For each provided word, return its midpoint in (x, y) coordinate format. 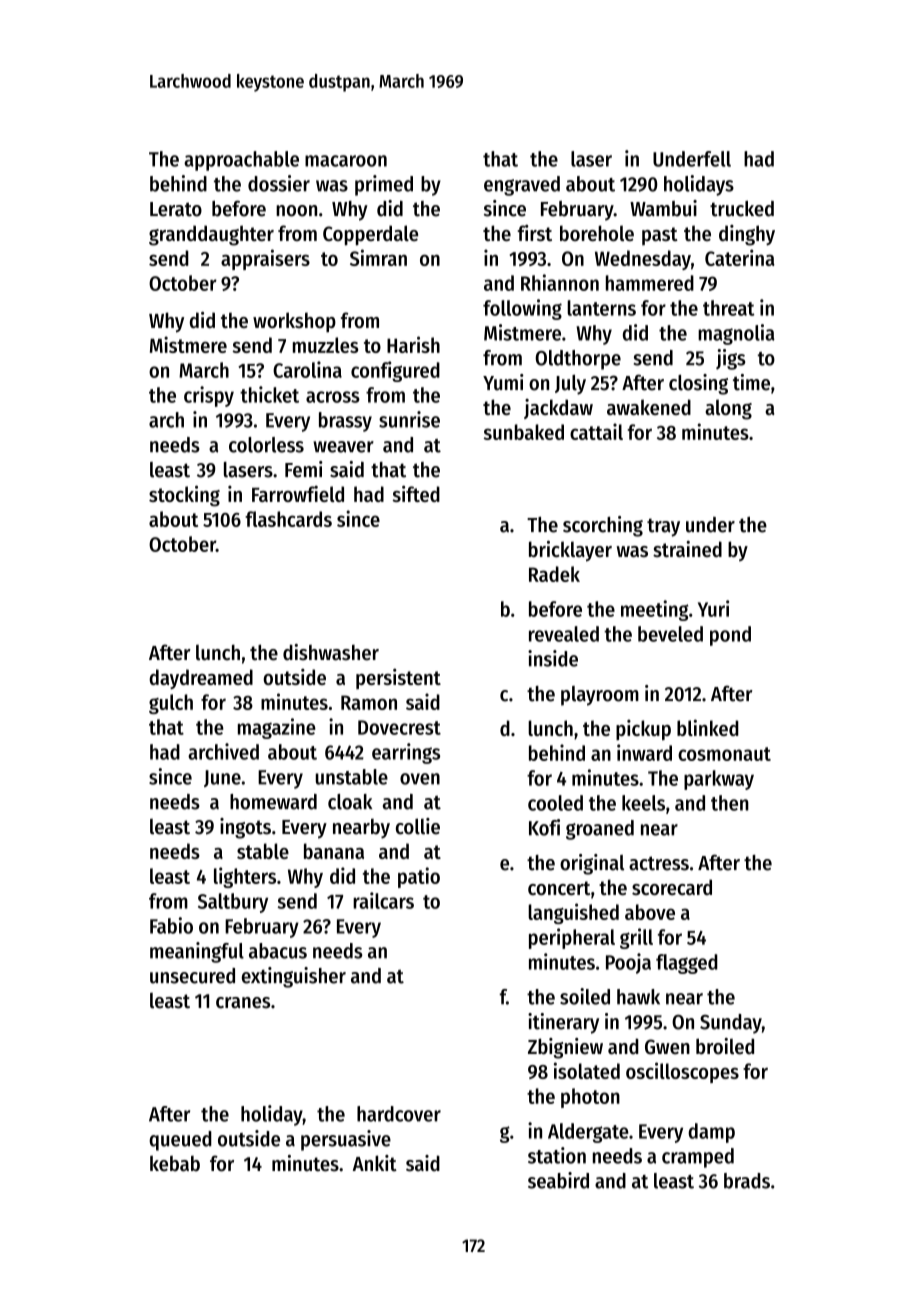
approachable (241, 161)
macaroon (346, 161)
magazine (277, 728)
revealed (564, 634)
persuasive (346, 1140)
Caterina (740, 257)
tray (663, 527)
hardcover (399, 1114)
